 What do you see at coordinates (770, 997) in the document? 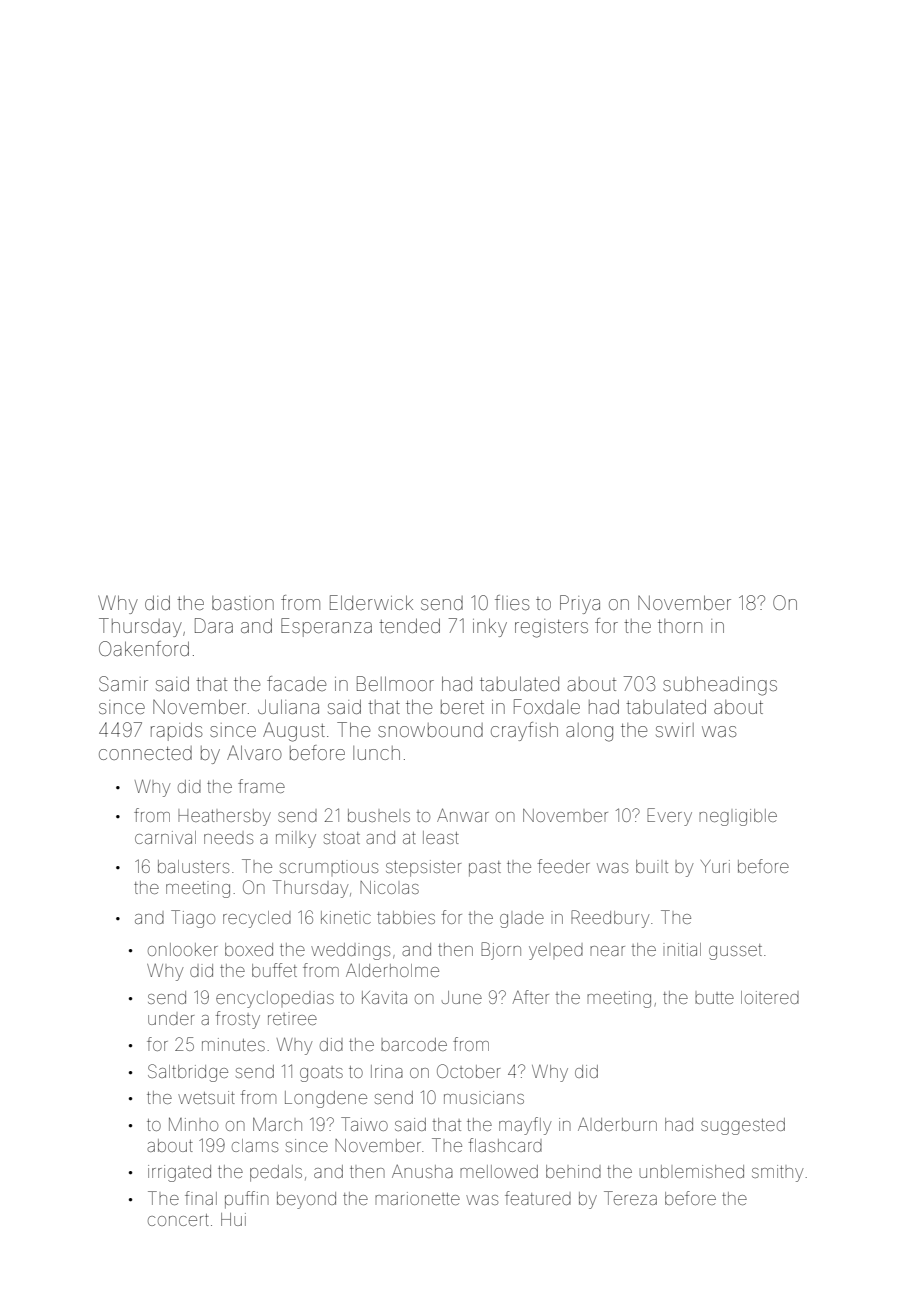
I see `loitered` at bounding box center [770, 997].
